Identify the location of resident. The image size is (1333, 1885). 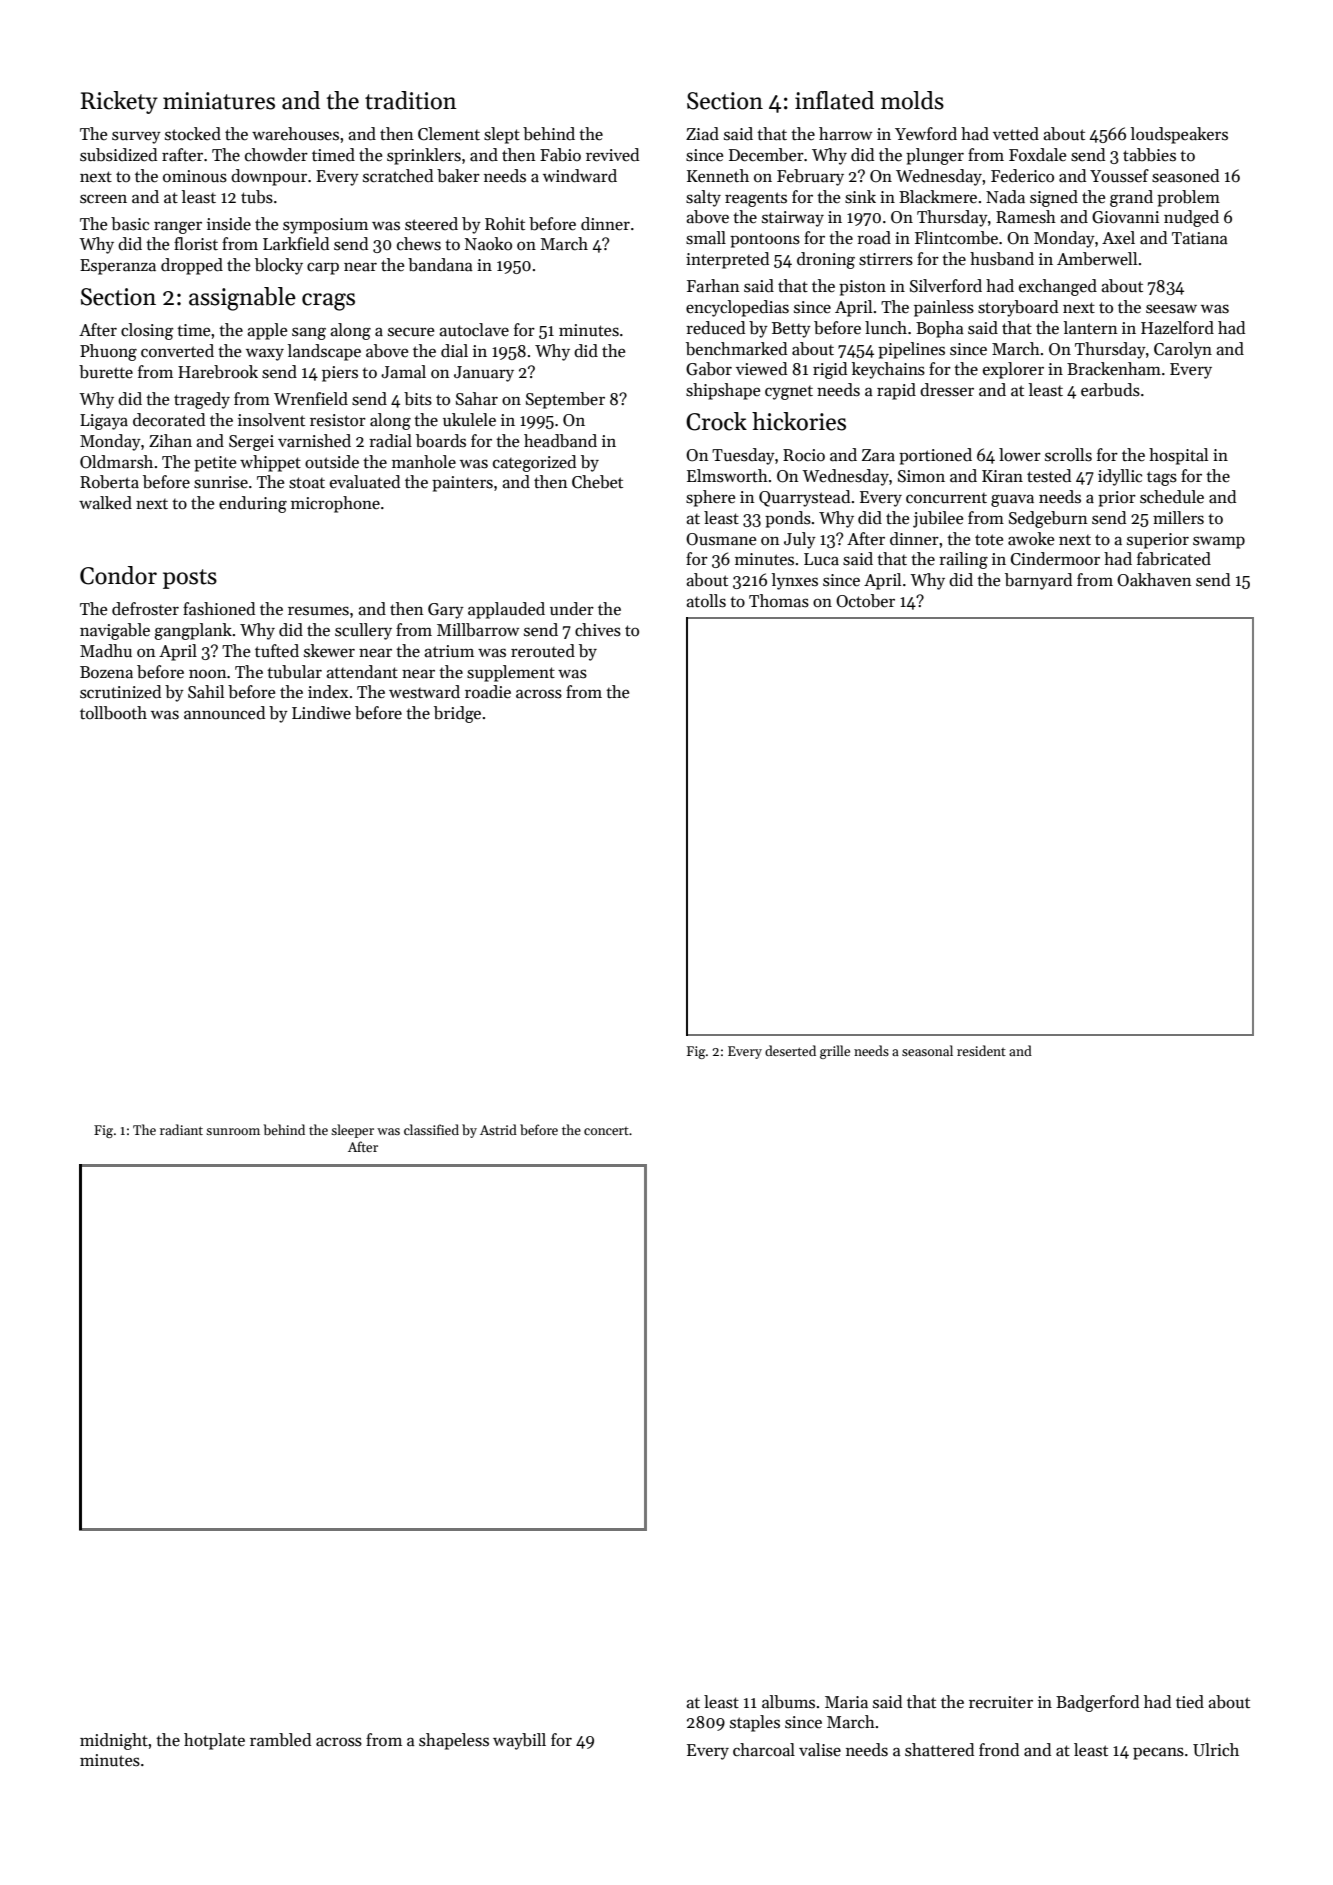
(981, 1050).
